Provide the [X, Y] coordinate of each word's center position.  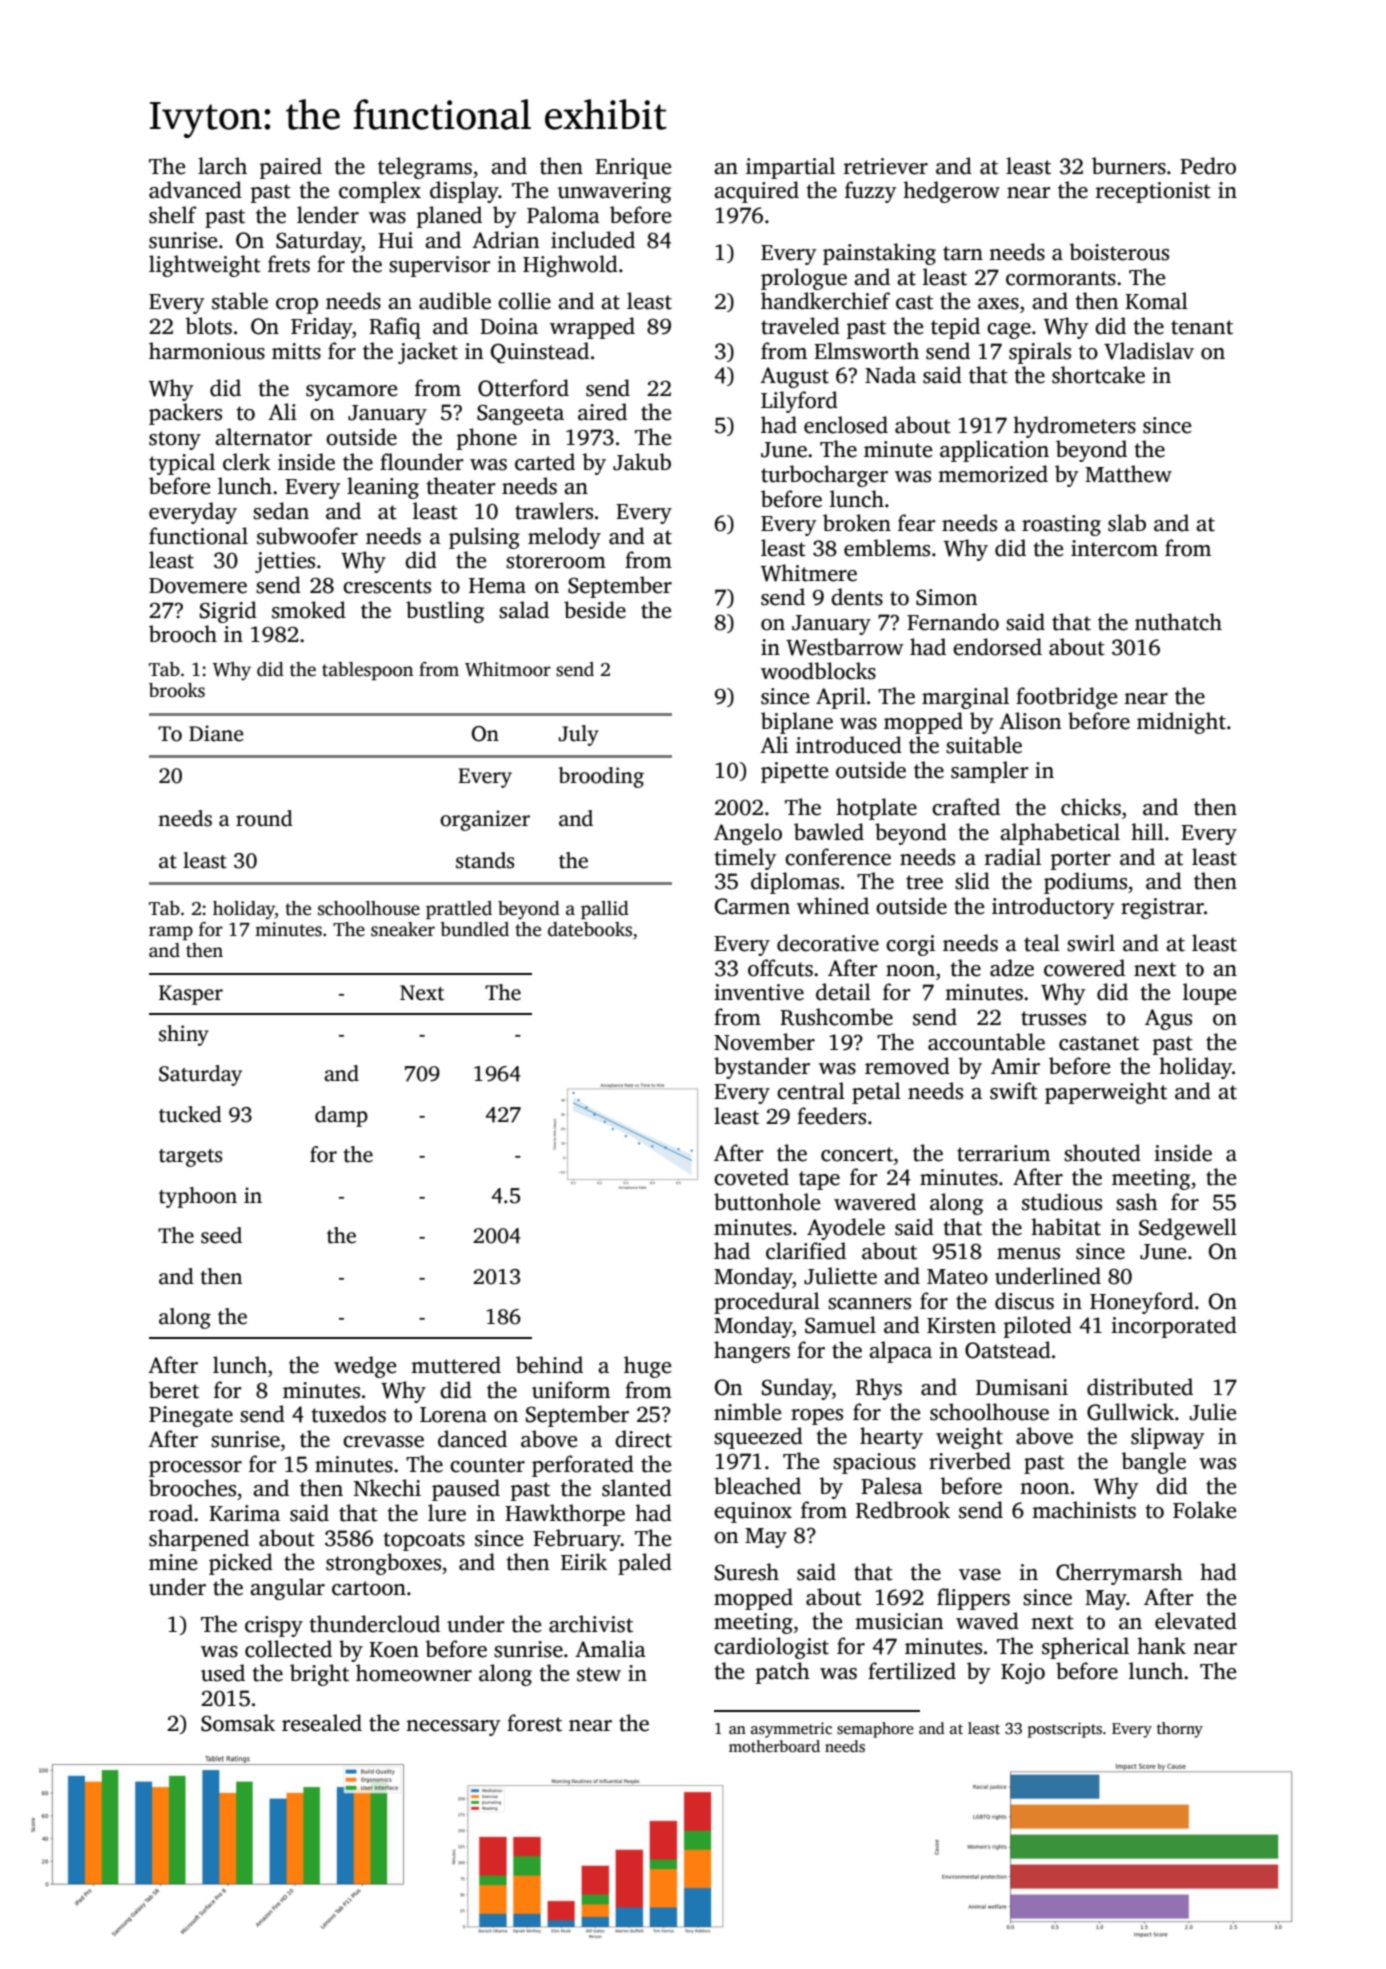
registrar [1162, 908]
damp [341, 1116]
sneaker [403, 929]
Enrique [633, 168]
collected [288, 1649]
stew [599, 1674]
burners [1129, 166]
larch [222, 166]
